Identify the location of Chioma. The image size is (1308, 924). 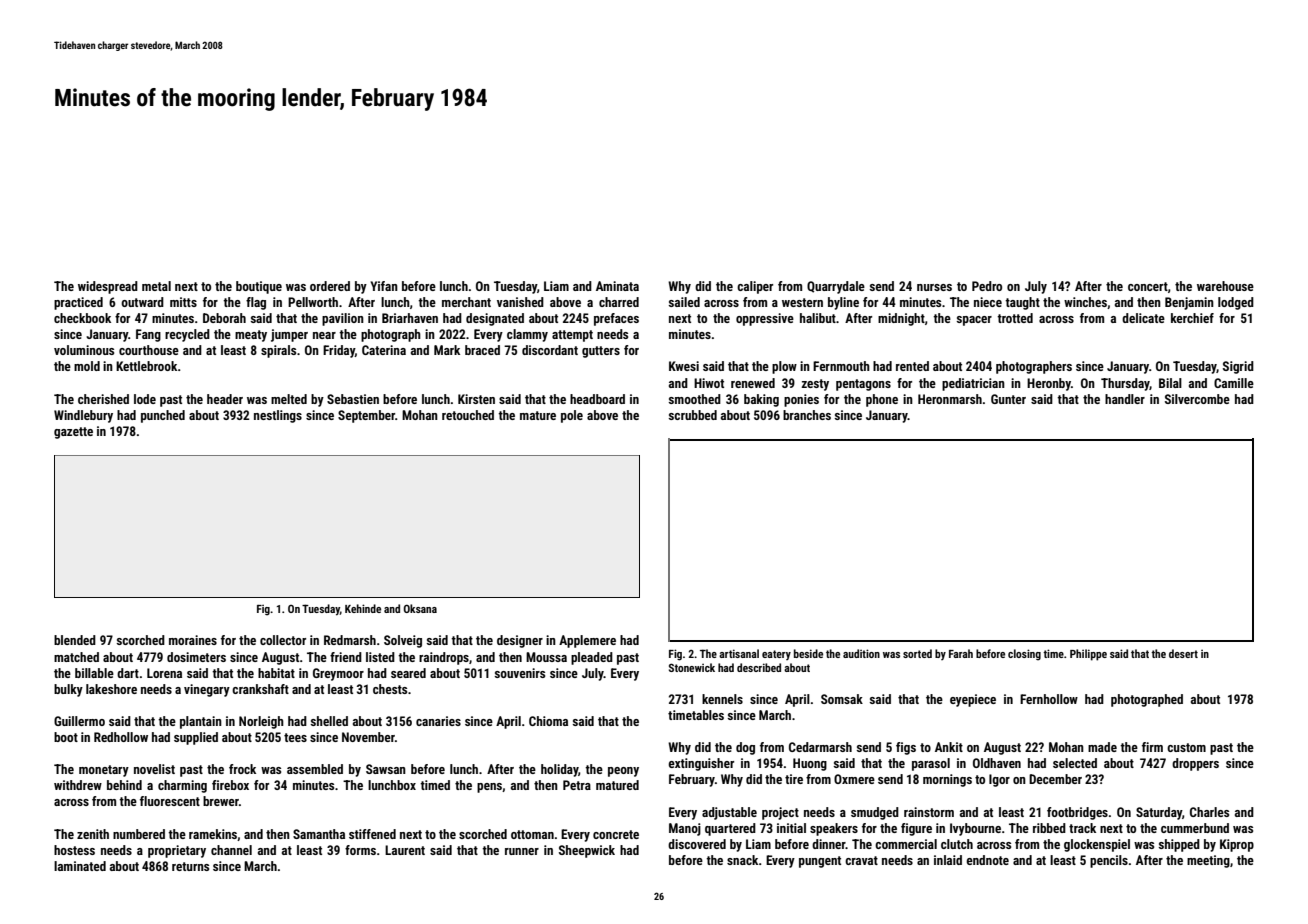
(548, 721).
